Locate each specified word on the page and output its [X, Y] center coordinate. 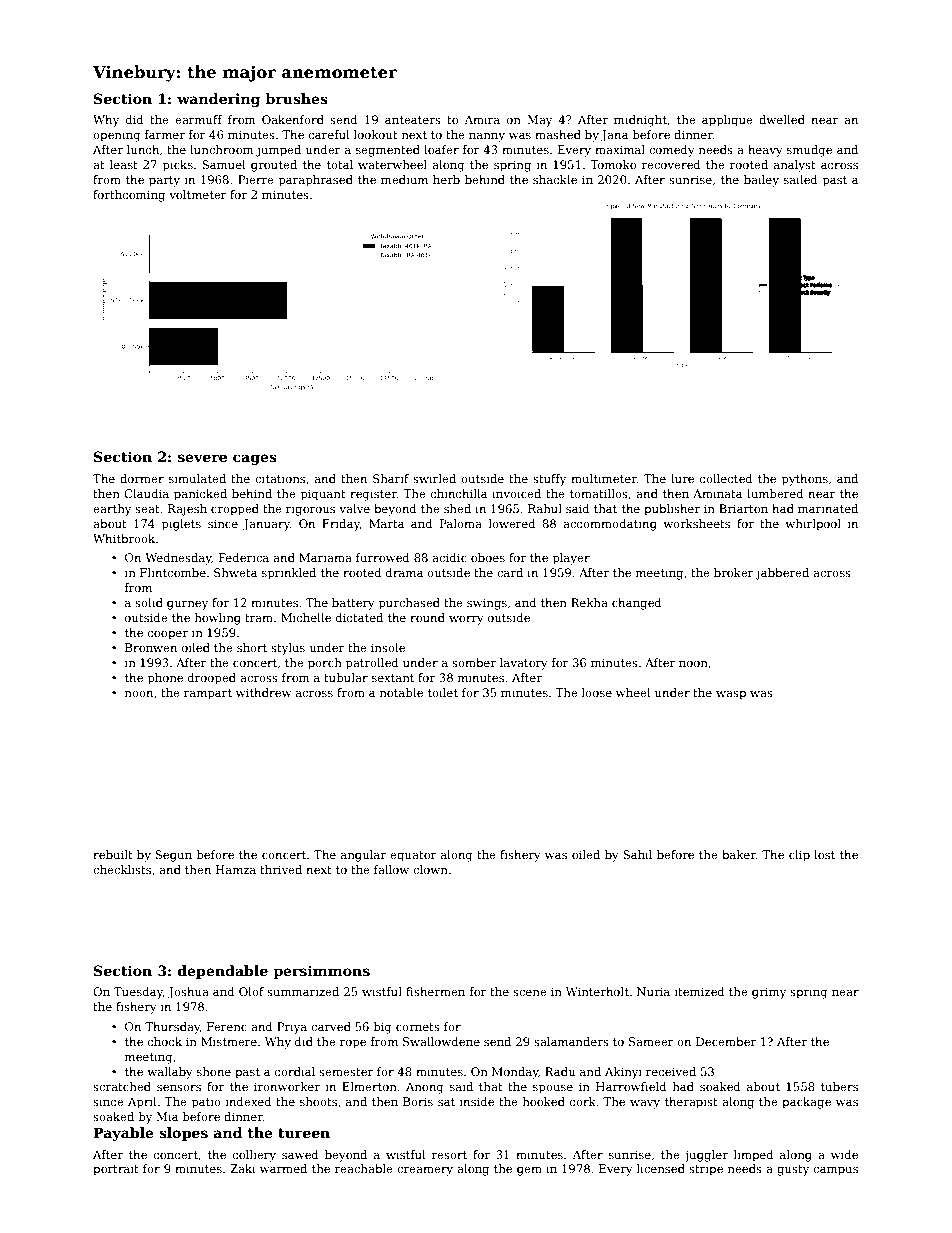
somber [474, 662]
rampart [208, 694]
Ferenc [227, 1026]
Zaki [243, 1168]
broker [734, 572]
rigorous [310, 510]
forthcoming [129, 196]
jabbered [782, 574]
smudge [809, 151]
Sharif [391, 478]
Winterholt [597, 991]
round [427, 617]
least [124, 164]
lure [682, 478]
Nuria [653, 991]
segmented [388, 151]
